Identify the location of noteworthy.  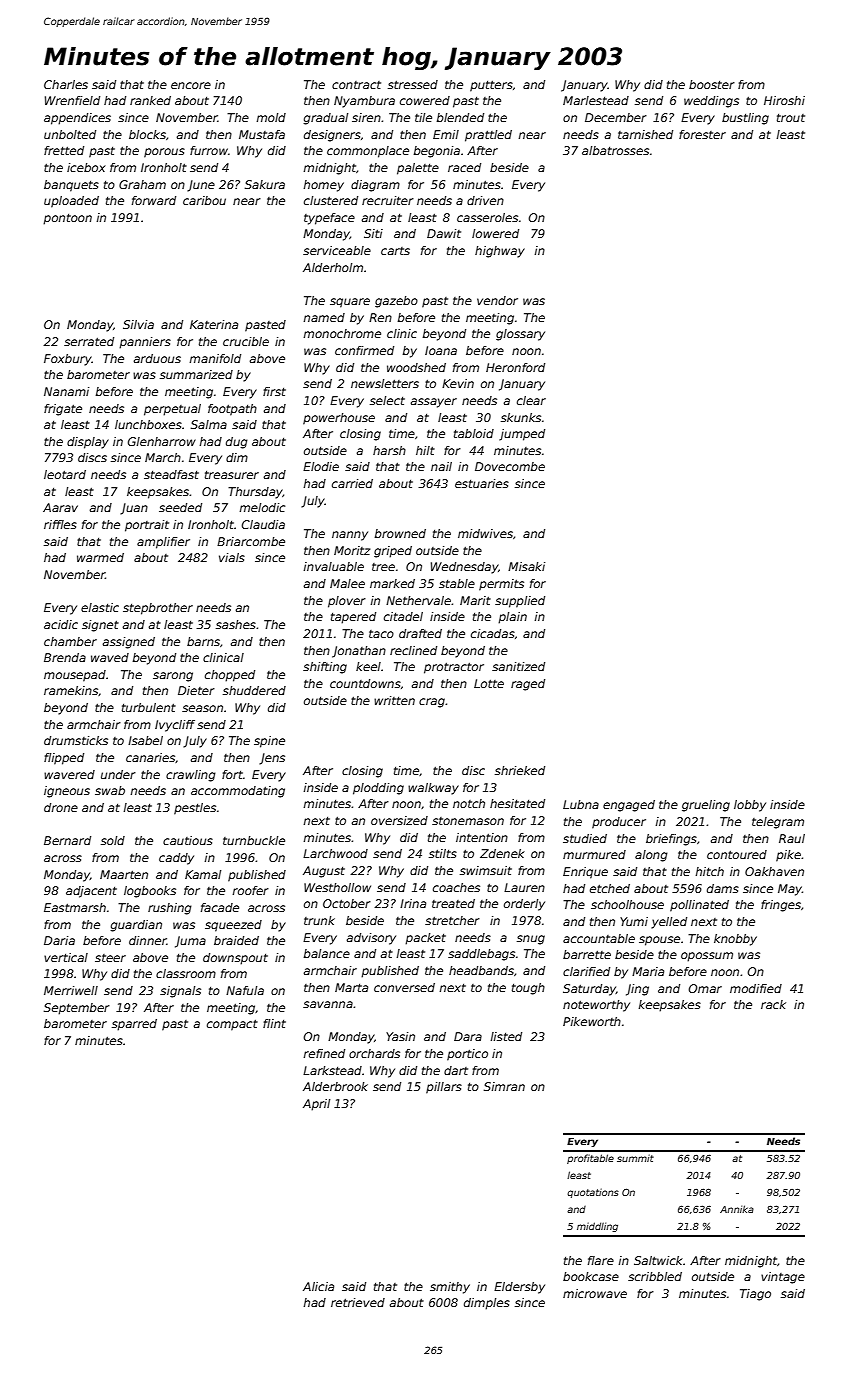
(596, 1006).
